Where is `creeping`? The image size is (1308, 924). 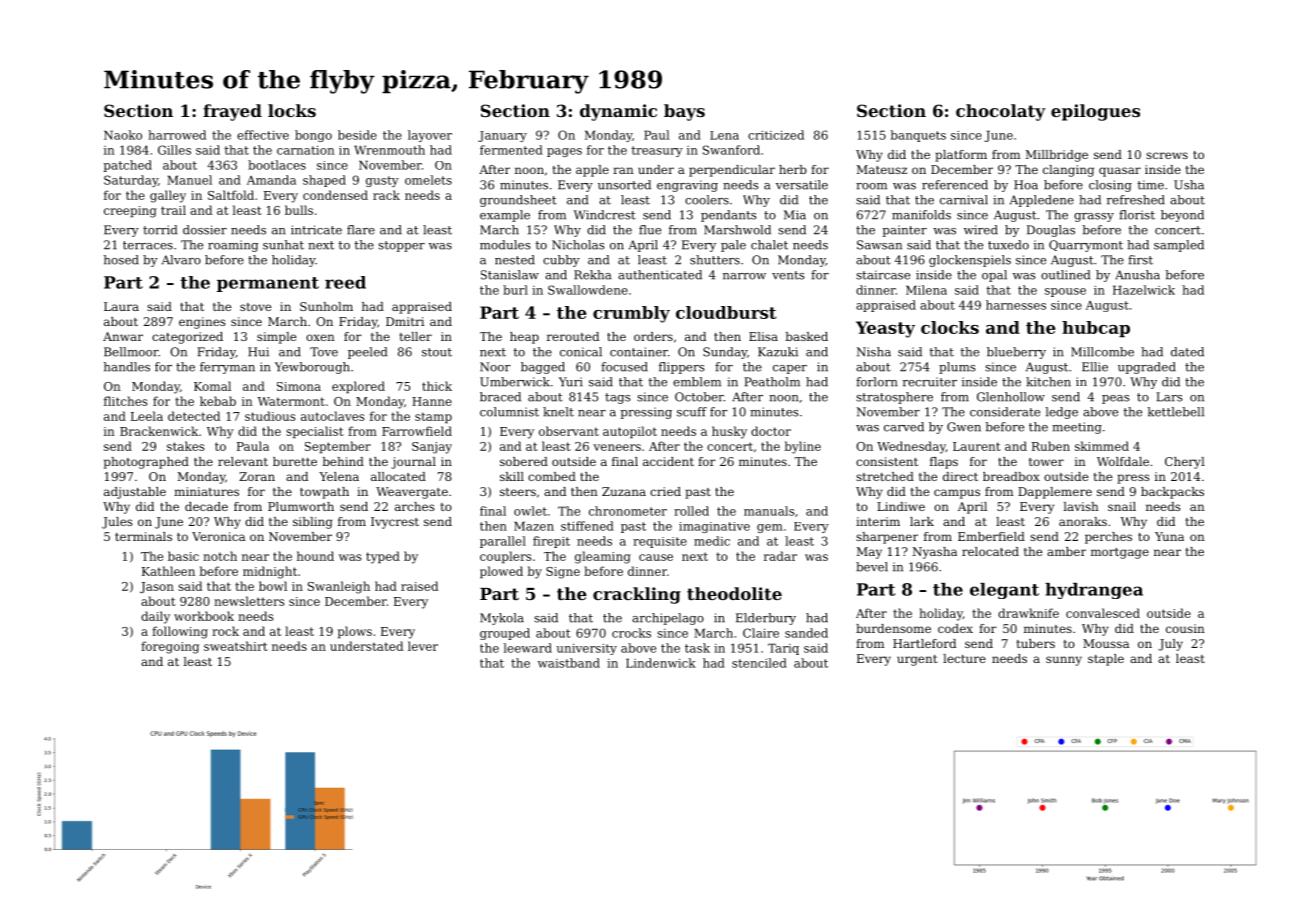 creeping is located at coordinates (130, 212).
